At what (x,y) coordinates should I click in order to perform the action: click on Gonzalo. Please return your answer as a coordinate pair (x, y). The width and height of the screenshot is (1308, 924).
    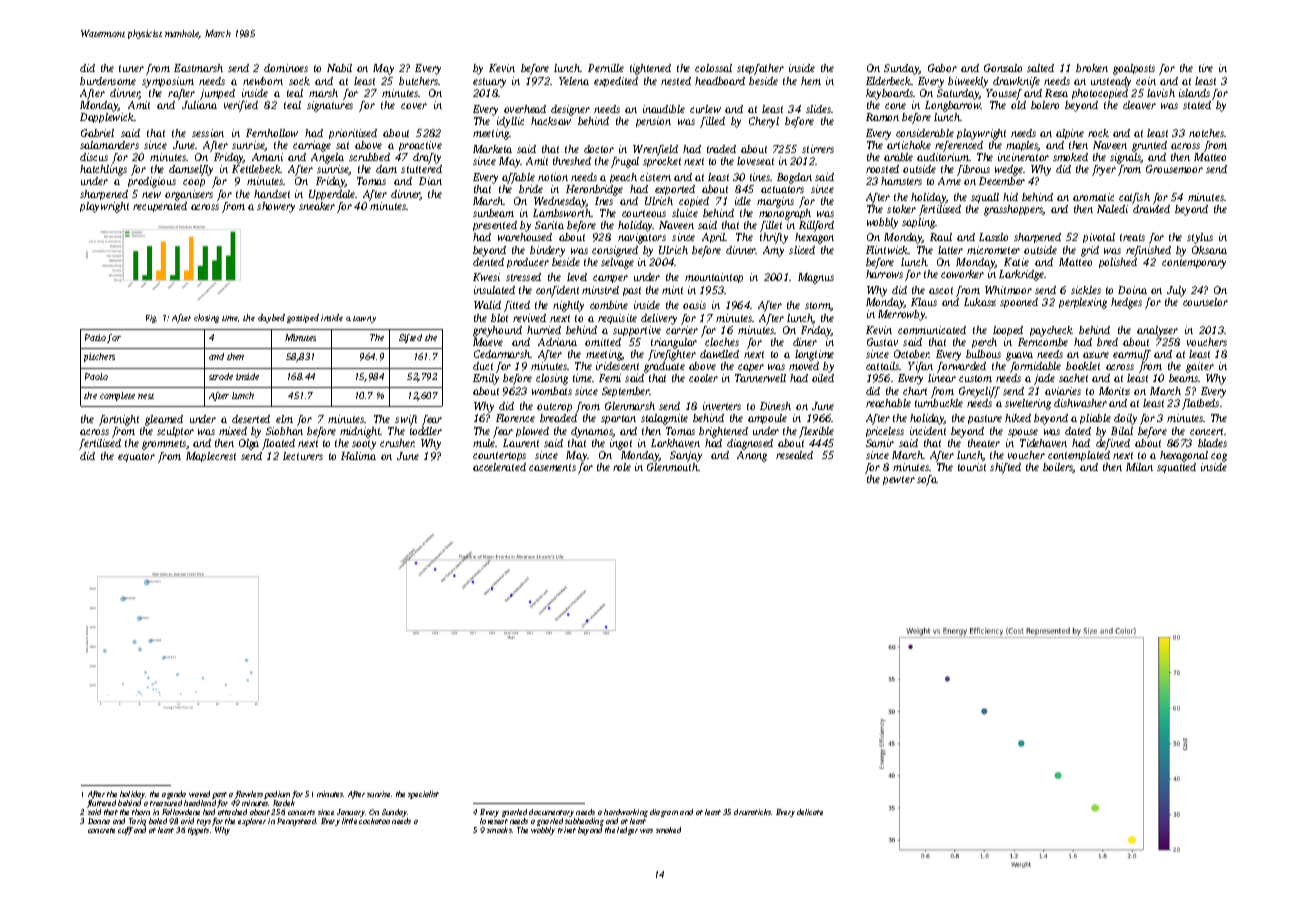
    Looking at the image, I should click on (1003, 68).
